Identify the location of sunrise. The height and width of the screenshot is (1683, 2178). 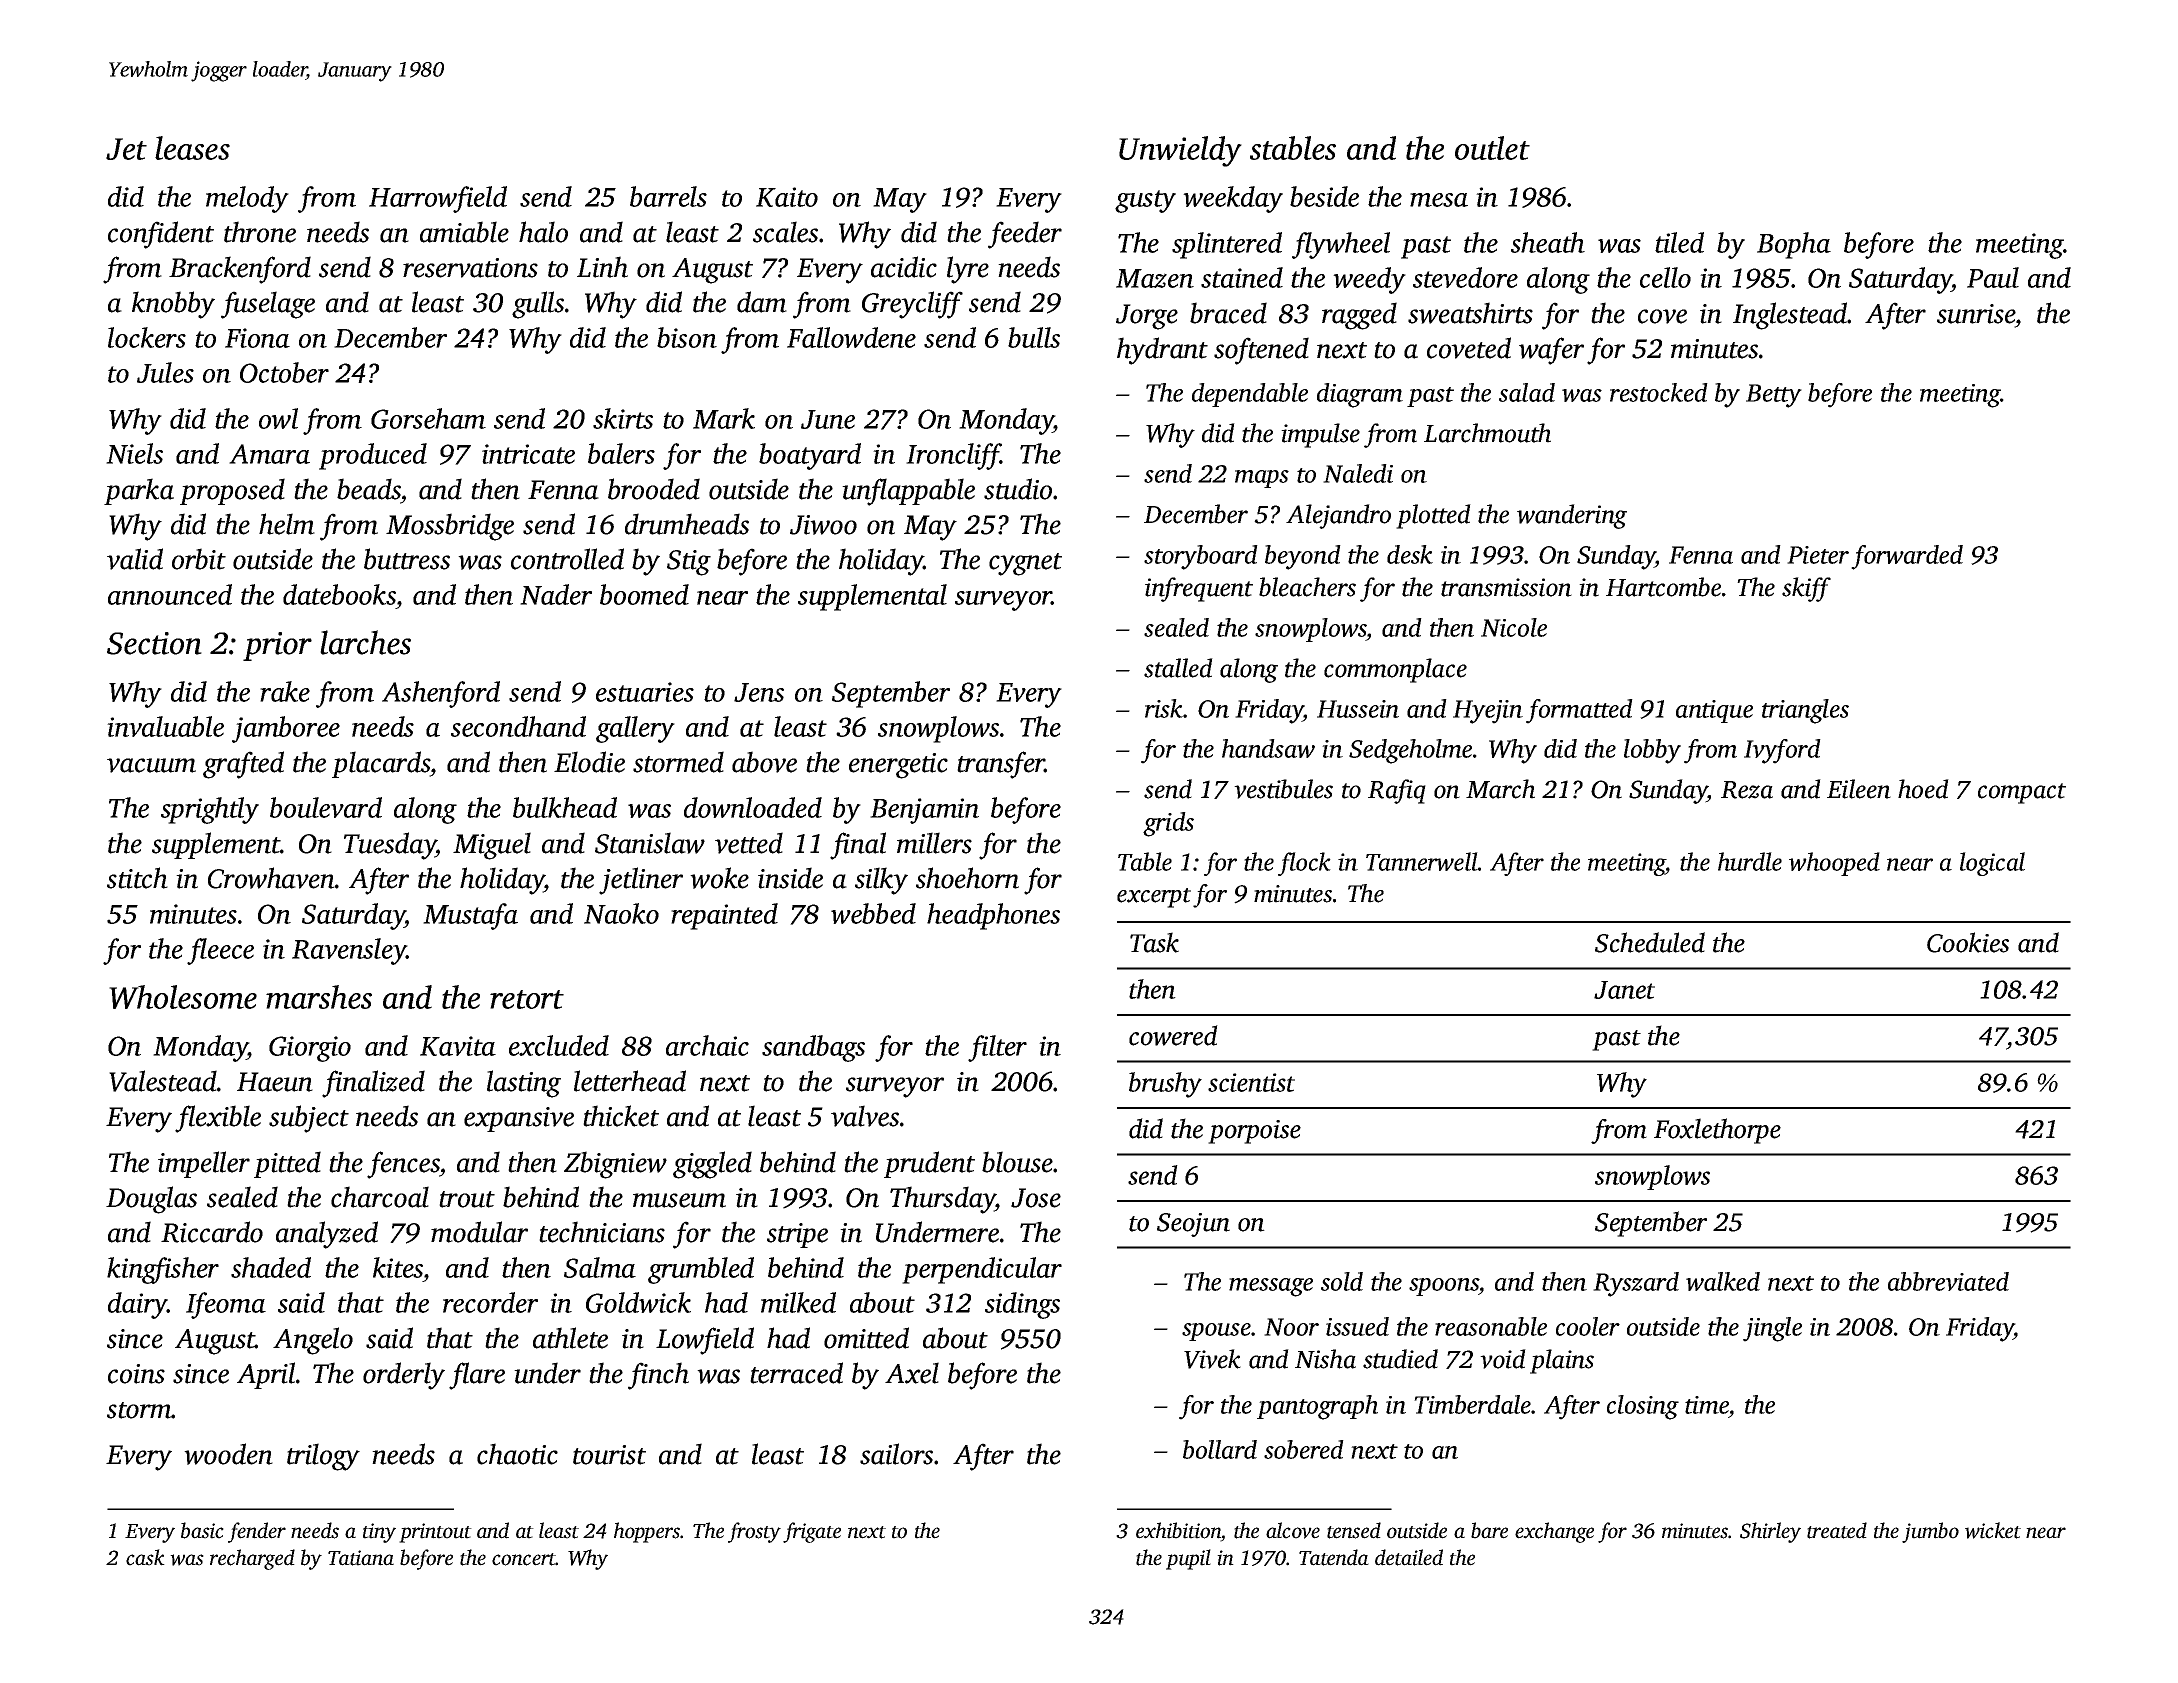
(1976, 314).
